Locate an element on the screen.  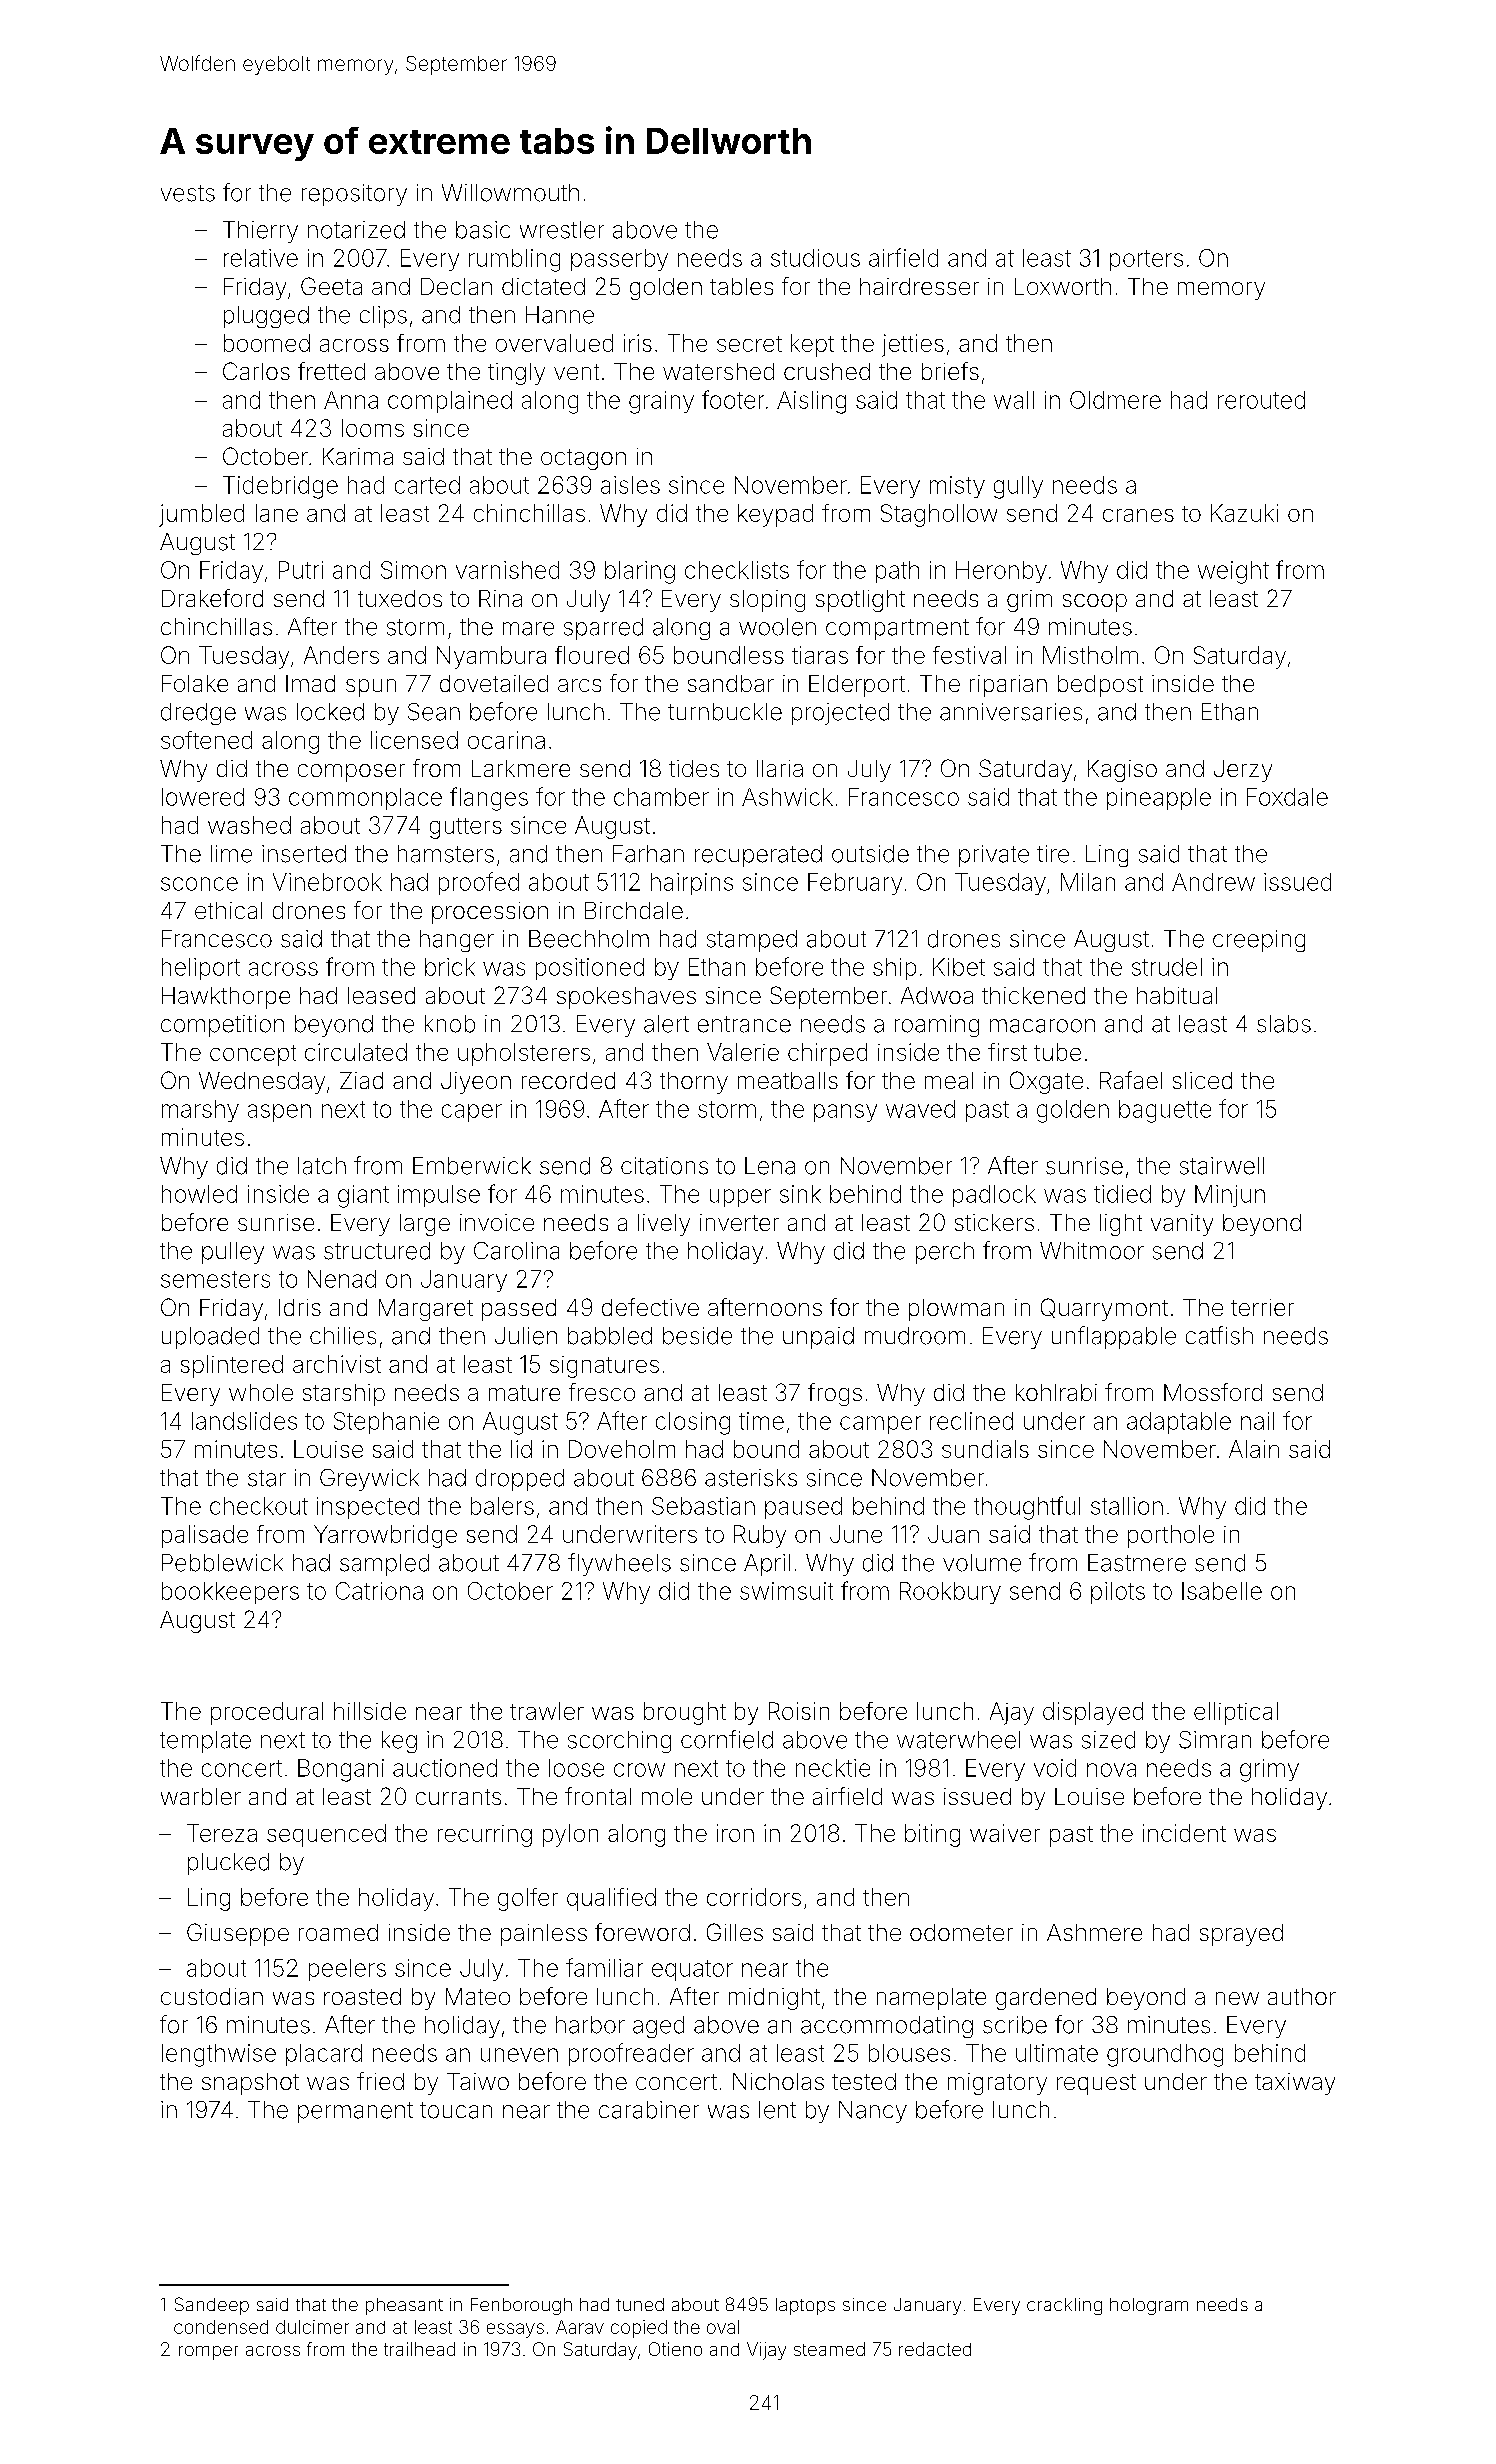
Alain is located at coordinates (1254, 1449).
